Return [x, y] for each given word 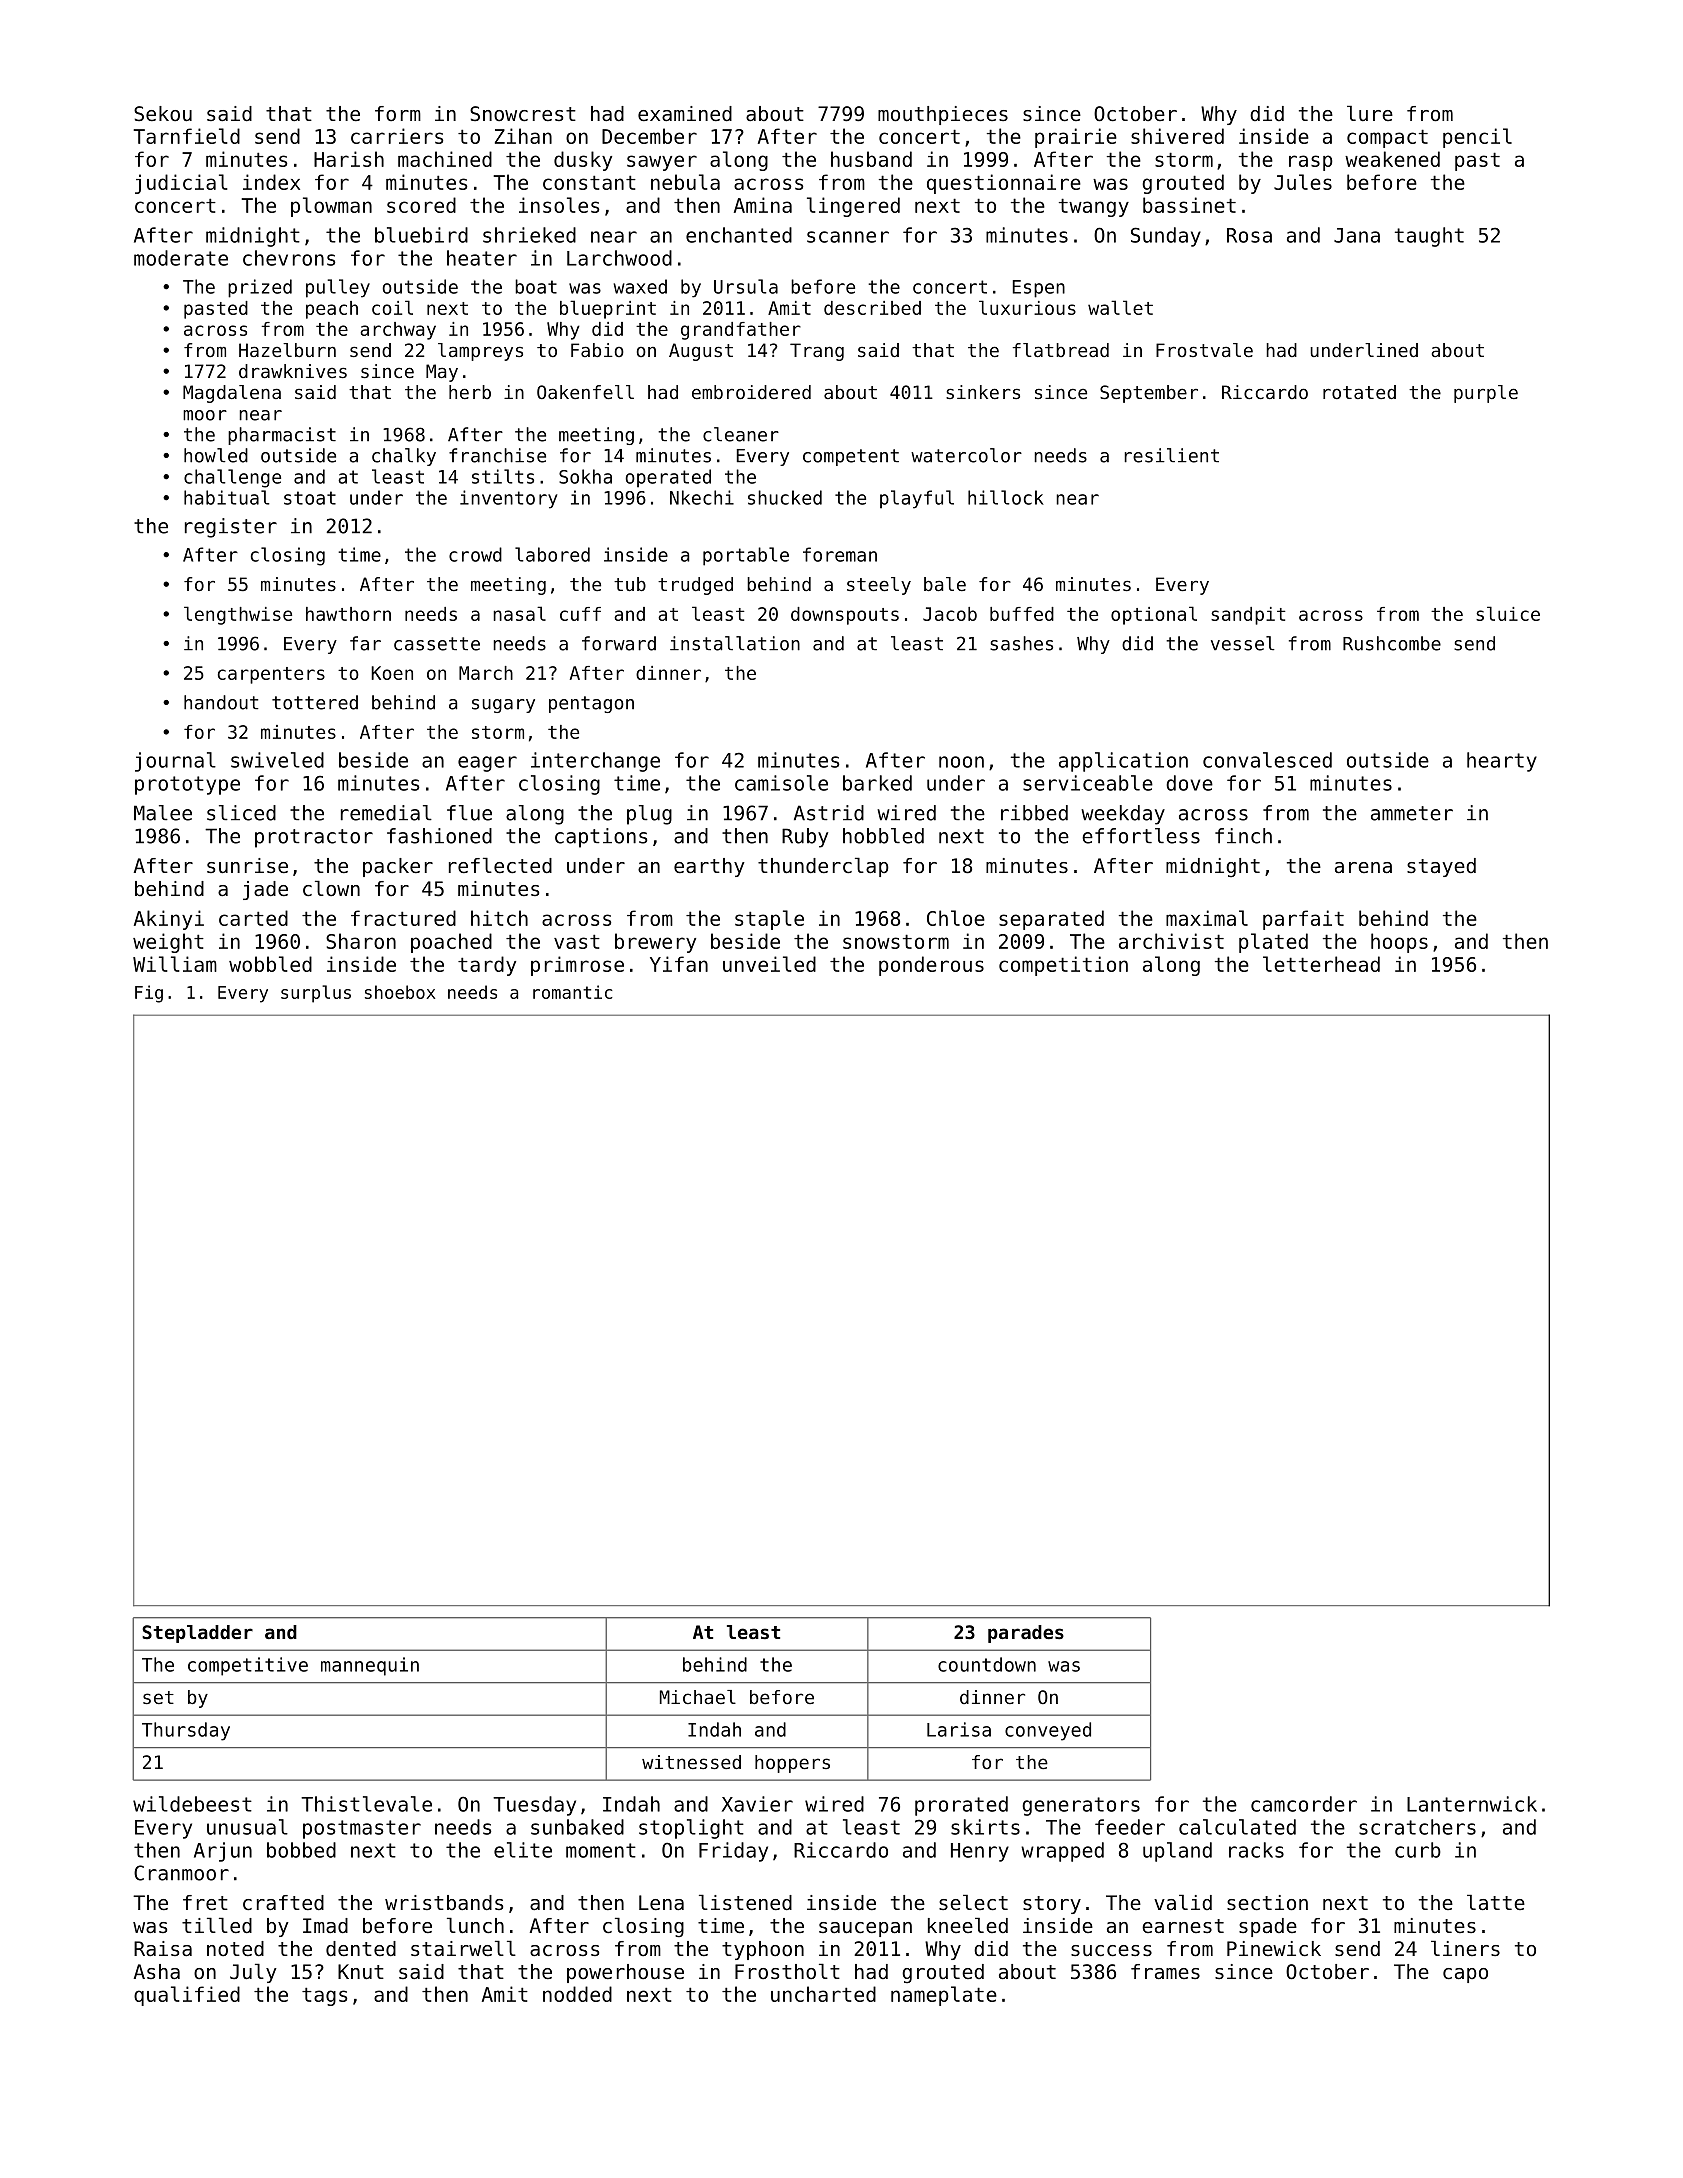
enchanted [739, 235]
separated [1051, 920]
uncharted [823, 1994]
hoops [1399, 943]
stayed [1441, 867]
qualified [187, 1996]
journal [175, 762]
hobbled [883, 836]
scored [421, 205]
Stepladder [197, 1634]
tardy [487, 966]
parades [1026, 1634]
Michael [698, 1697]
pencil [1477, 138]
